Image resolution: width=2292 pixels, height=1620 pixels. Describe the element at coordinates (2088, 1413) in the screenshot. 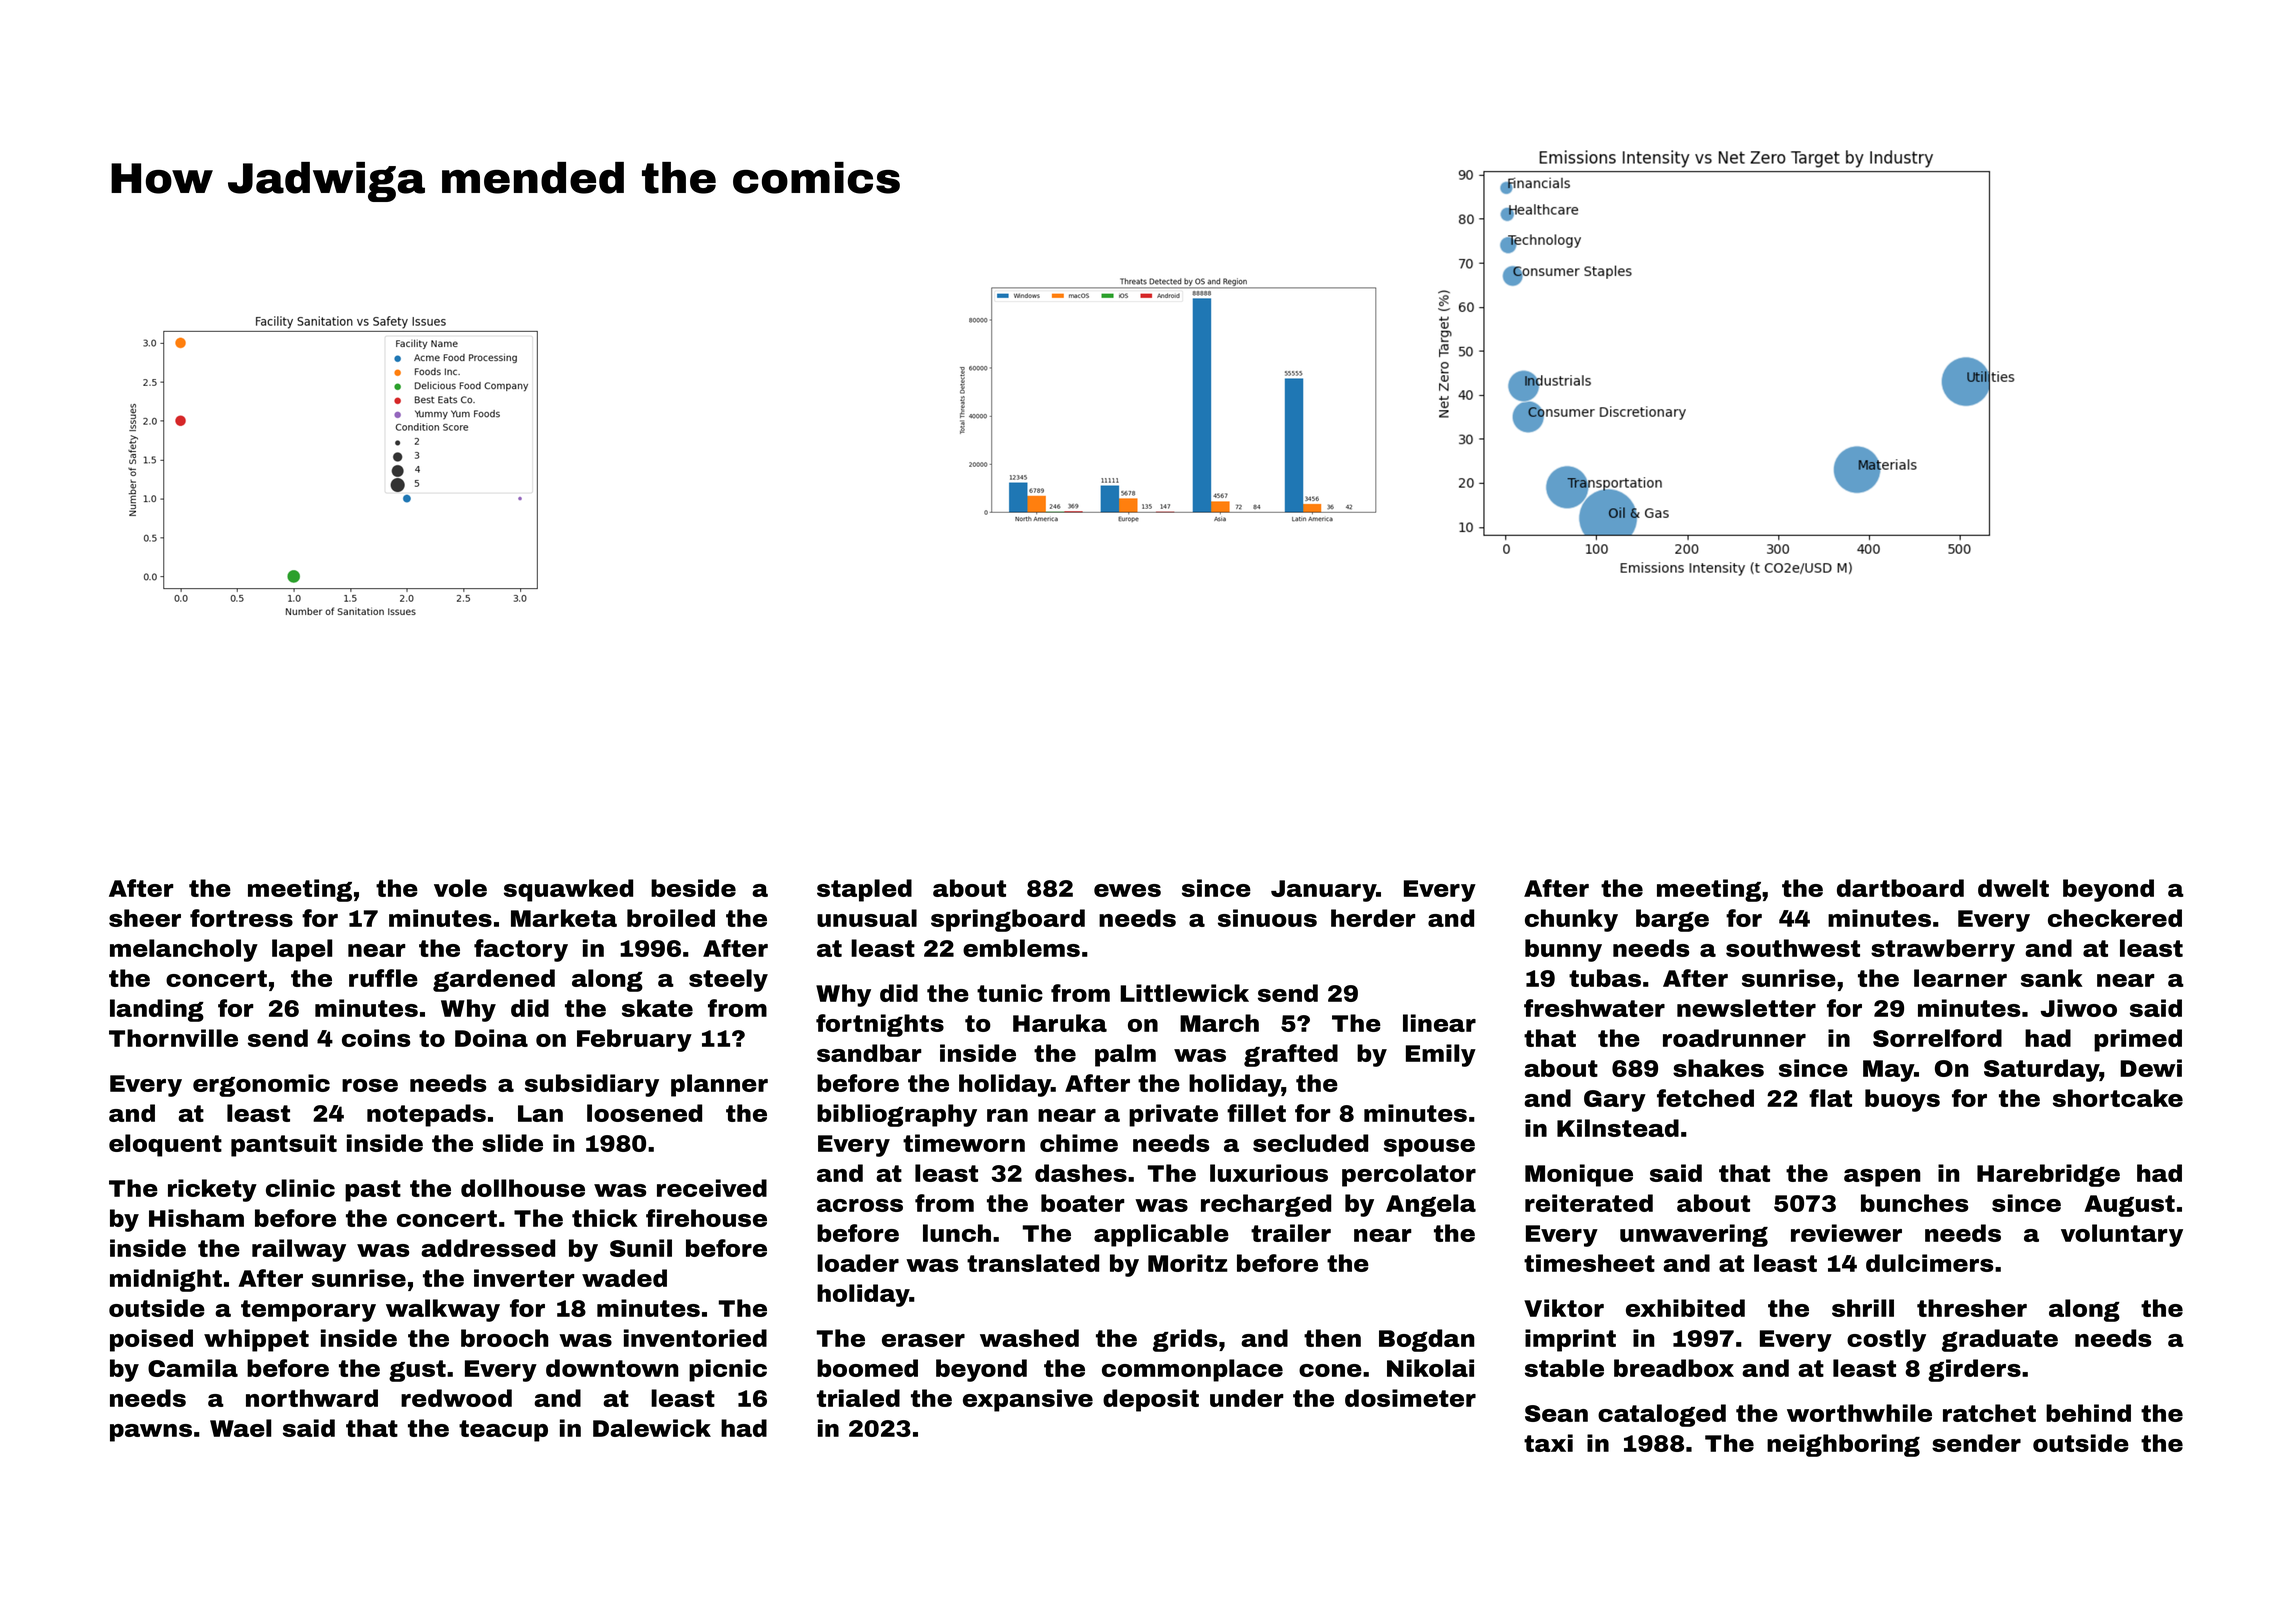

I see `behind` at that location.
